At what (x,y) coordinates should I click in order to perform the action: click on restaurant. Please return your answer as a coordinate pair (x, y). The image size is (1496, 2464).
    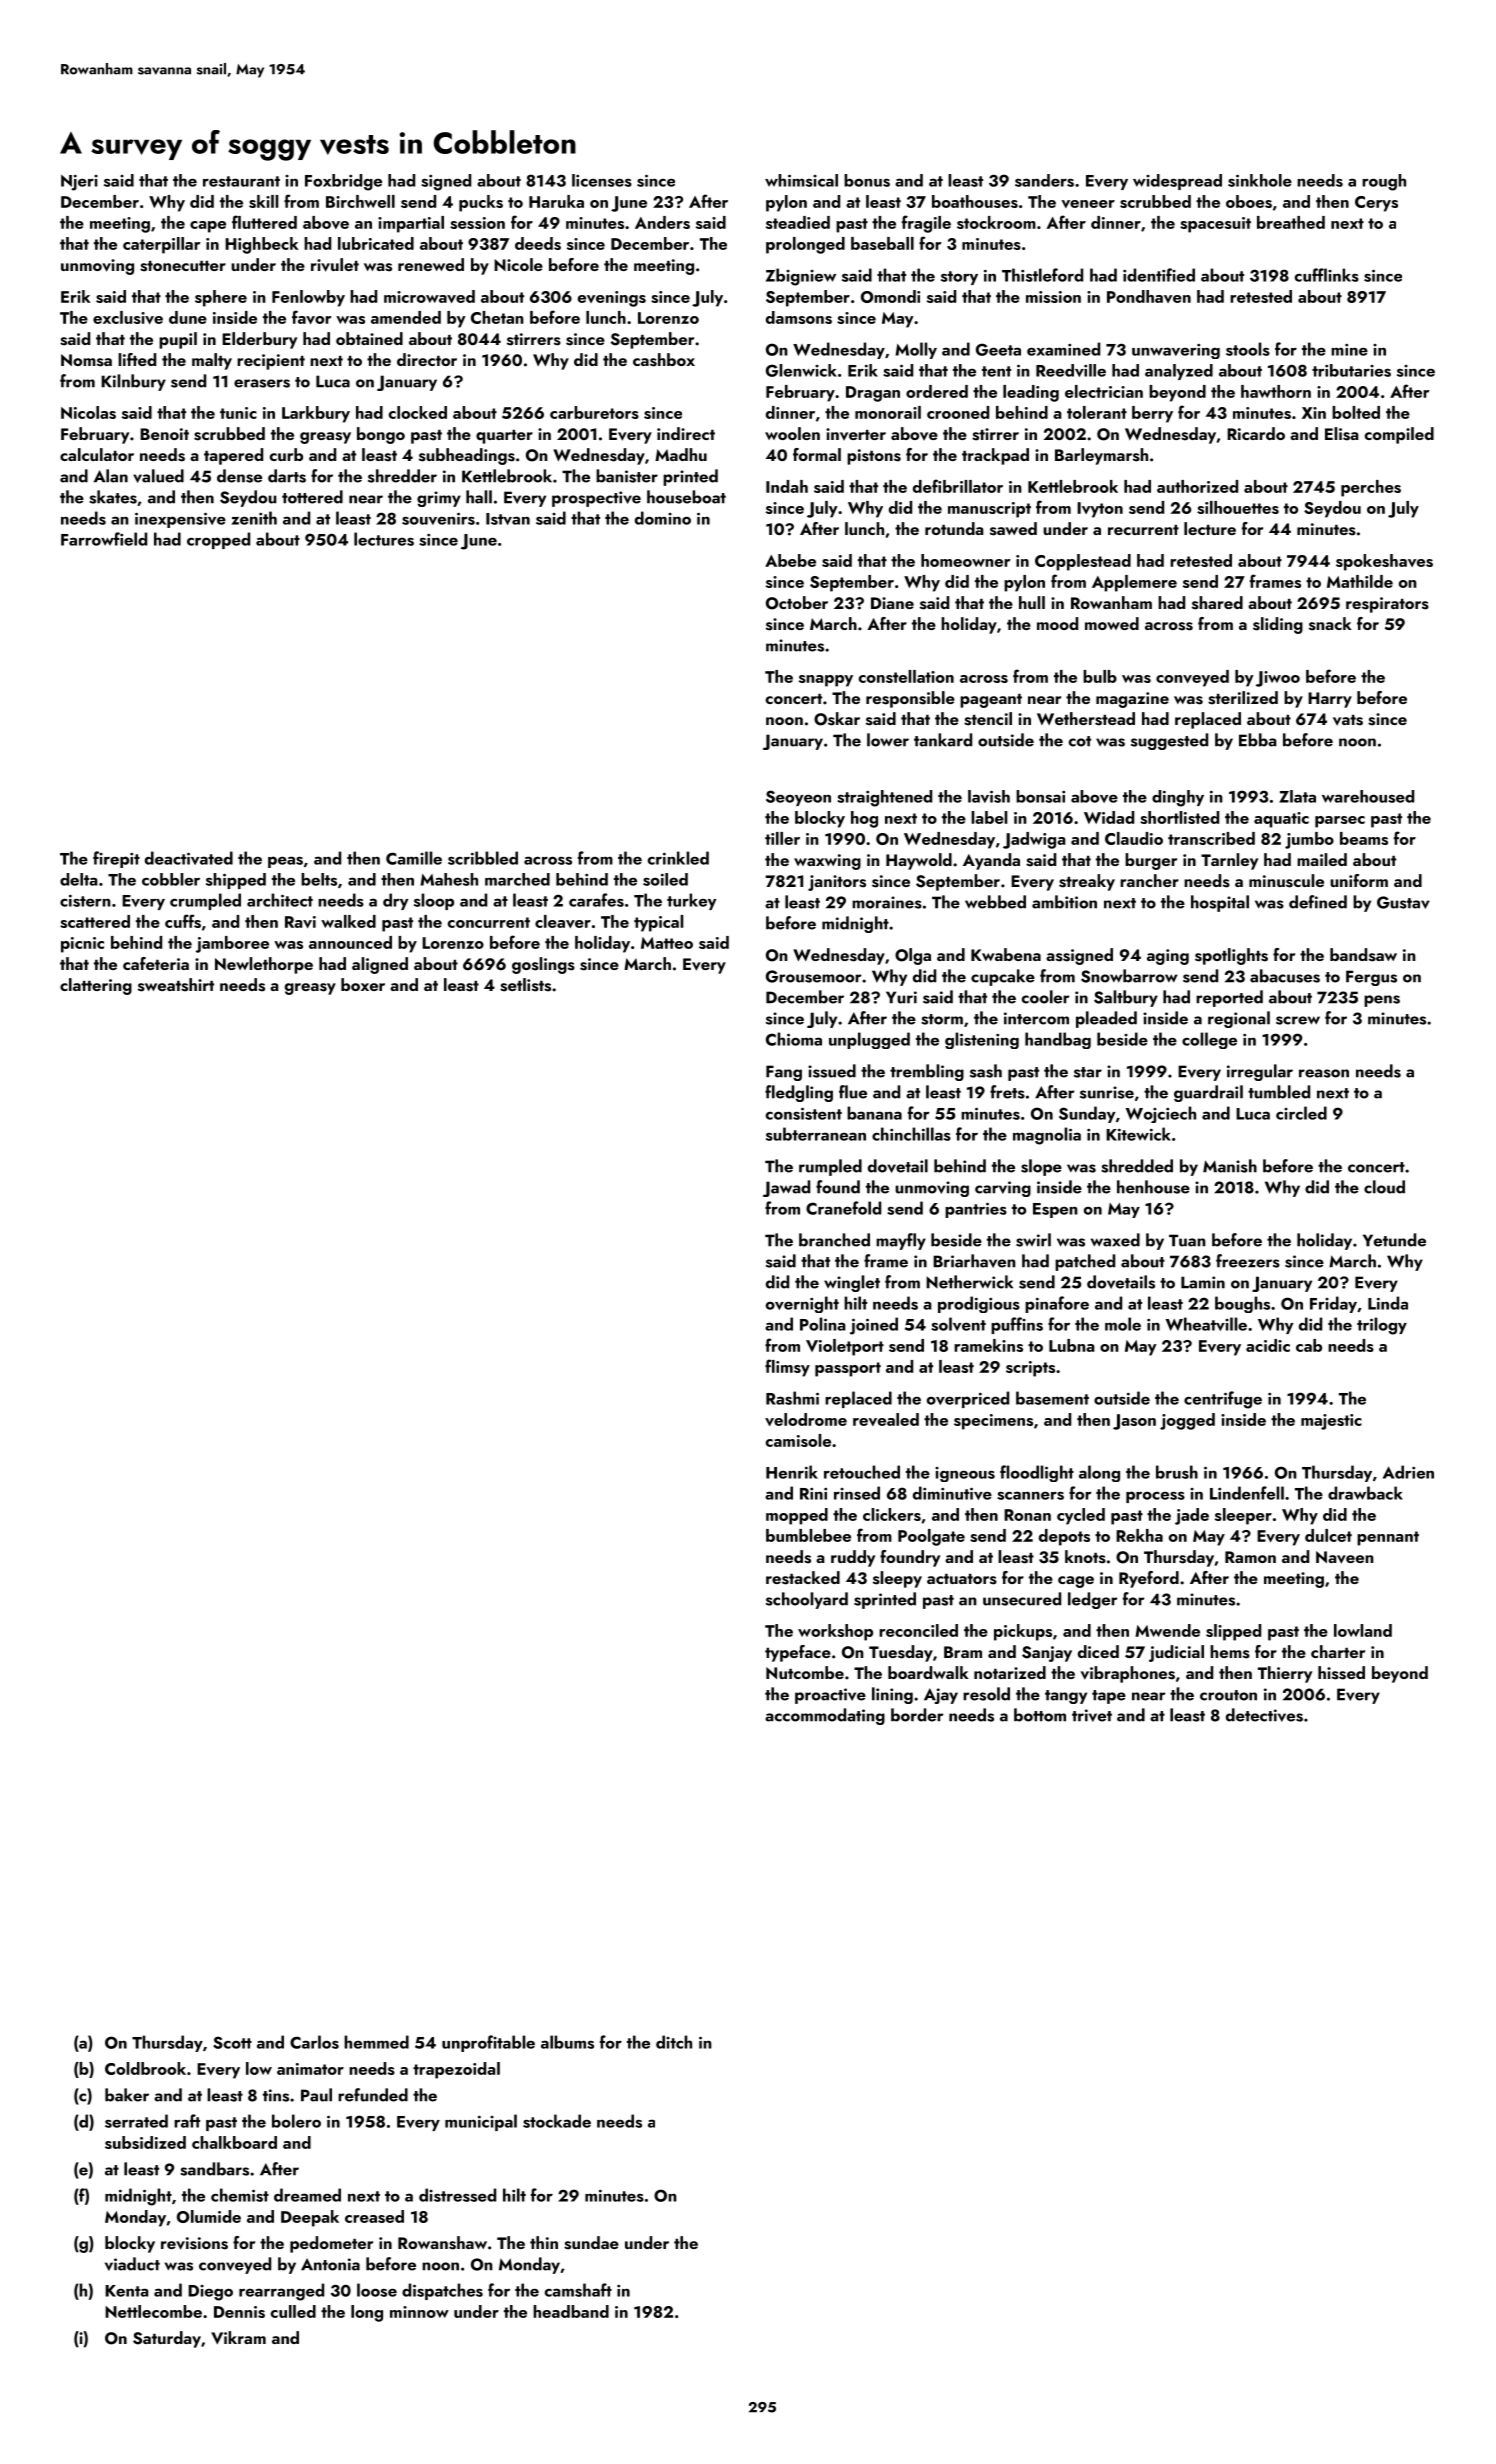
    Looking at the image, I should click on (241, 181).
